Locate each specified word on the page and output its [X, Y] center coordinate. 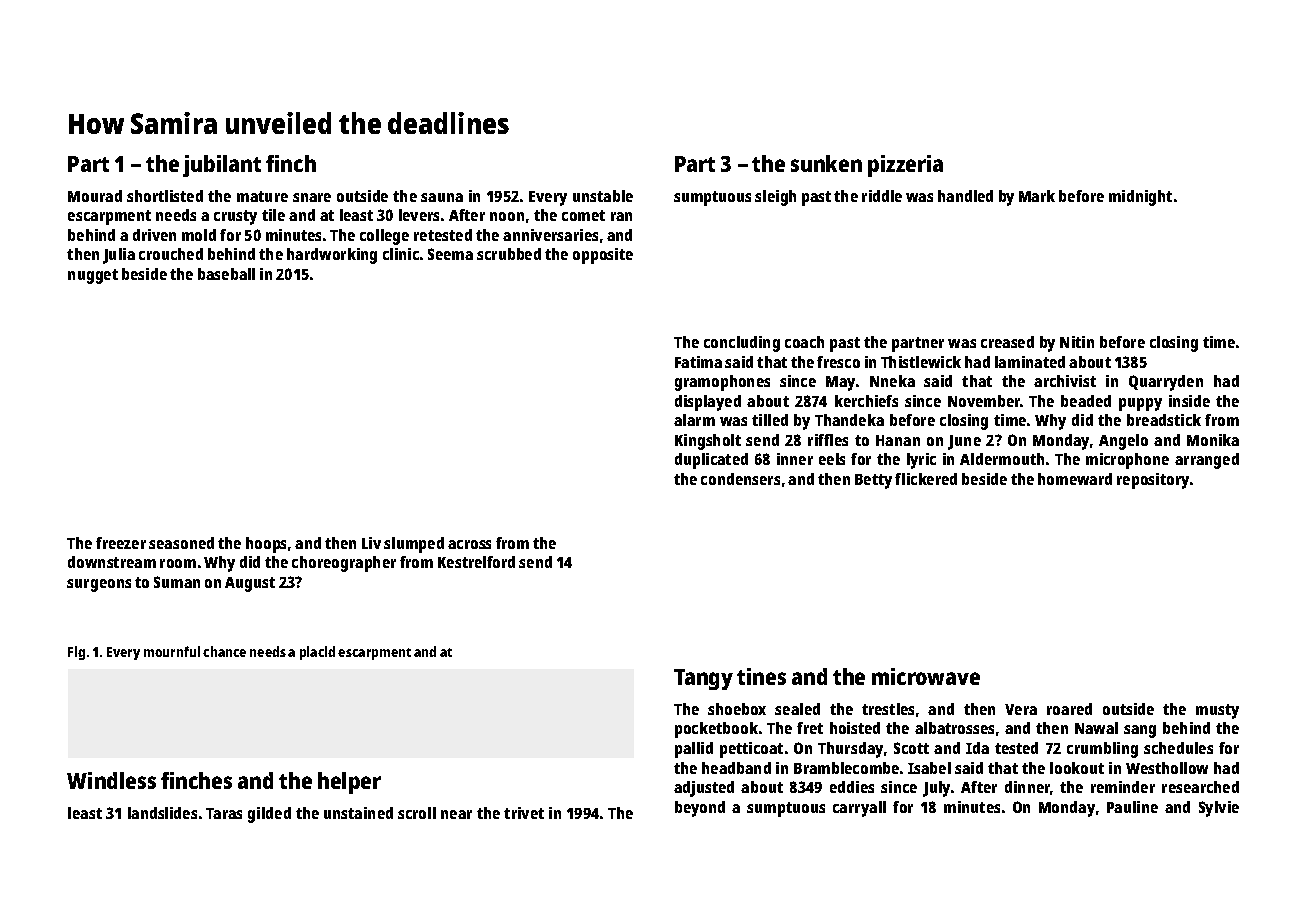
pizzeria [905, 166]
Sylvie [1219, 809]
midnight [1140, 198]
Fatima [698, 362]
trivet [524, 813]
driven [154, 235]
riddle [882, 196]
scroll [417, 813]
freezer [121, 543]
